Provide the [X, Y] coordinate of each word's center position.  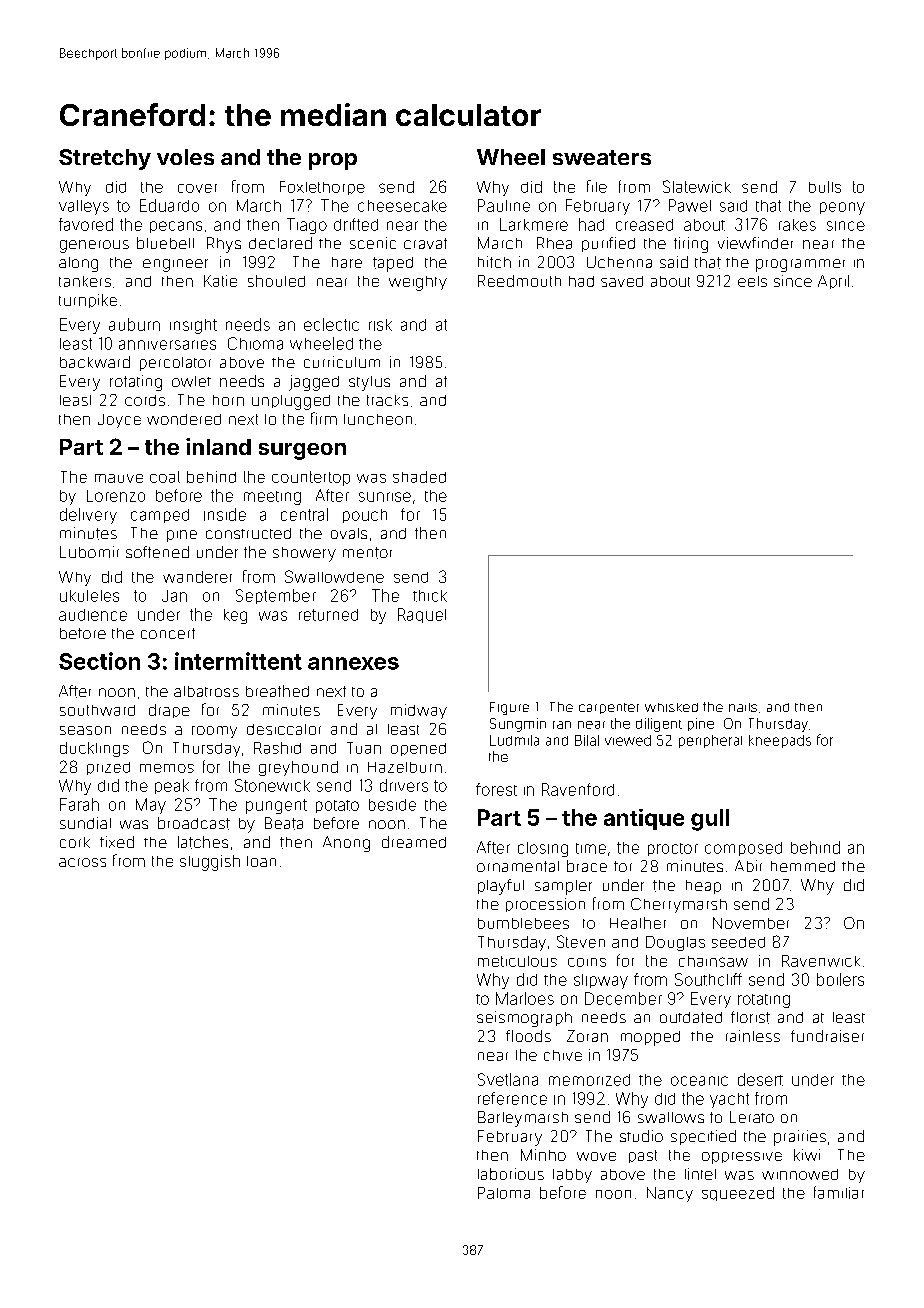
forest [496, 789]
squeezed [738, 1194]
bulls [825, 187]
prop [333, 161]
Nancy [670, 1194]
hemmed [803, 866]
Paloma [504, 1193]
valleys [84, 207]
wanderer [197, 577]
